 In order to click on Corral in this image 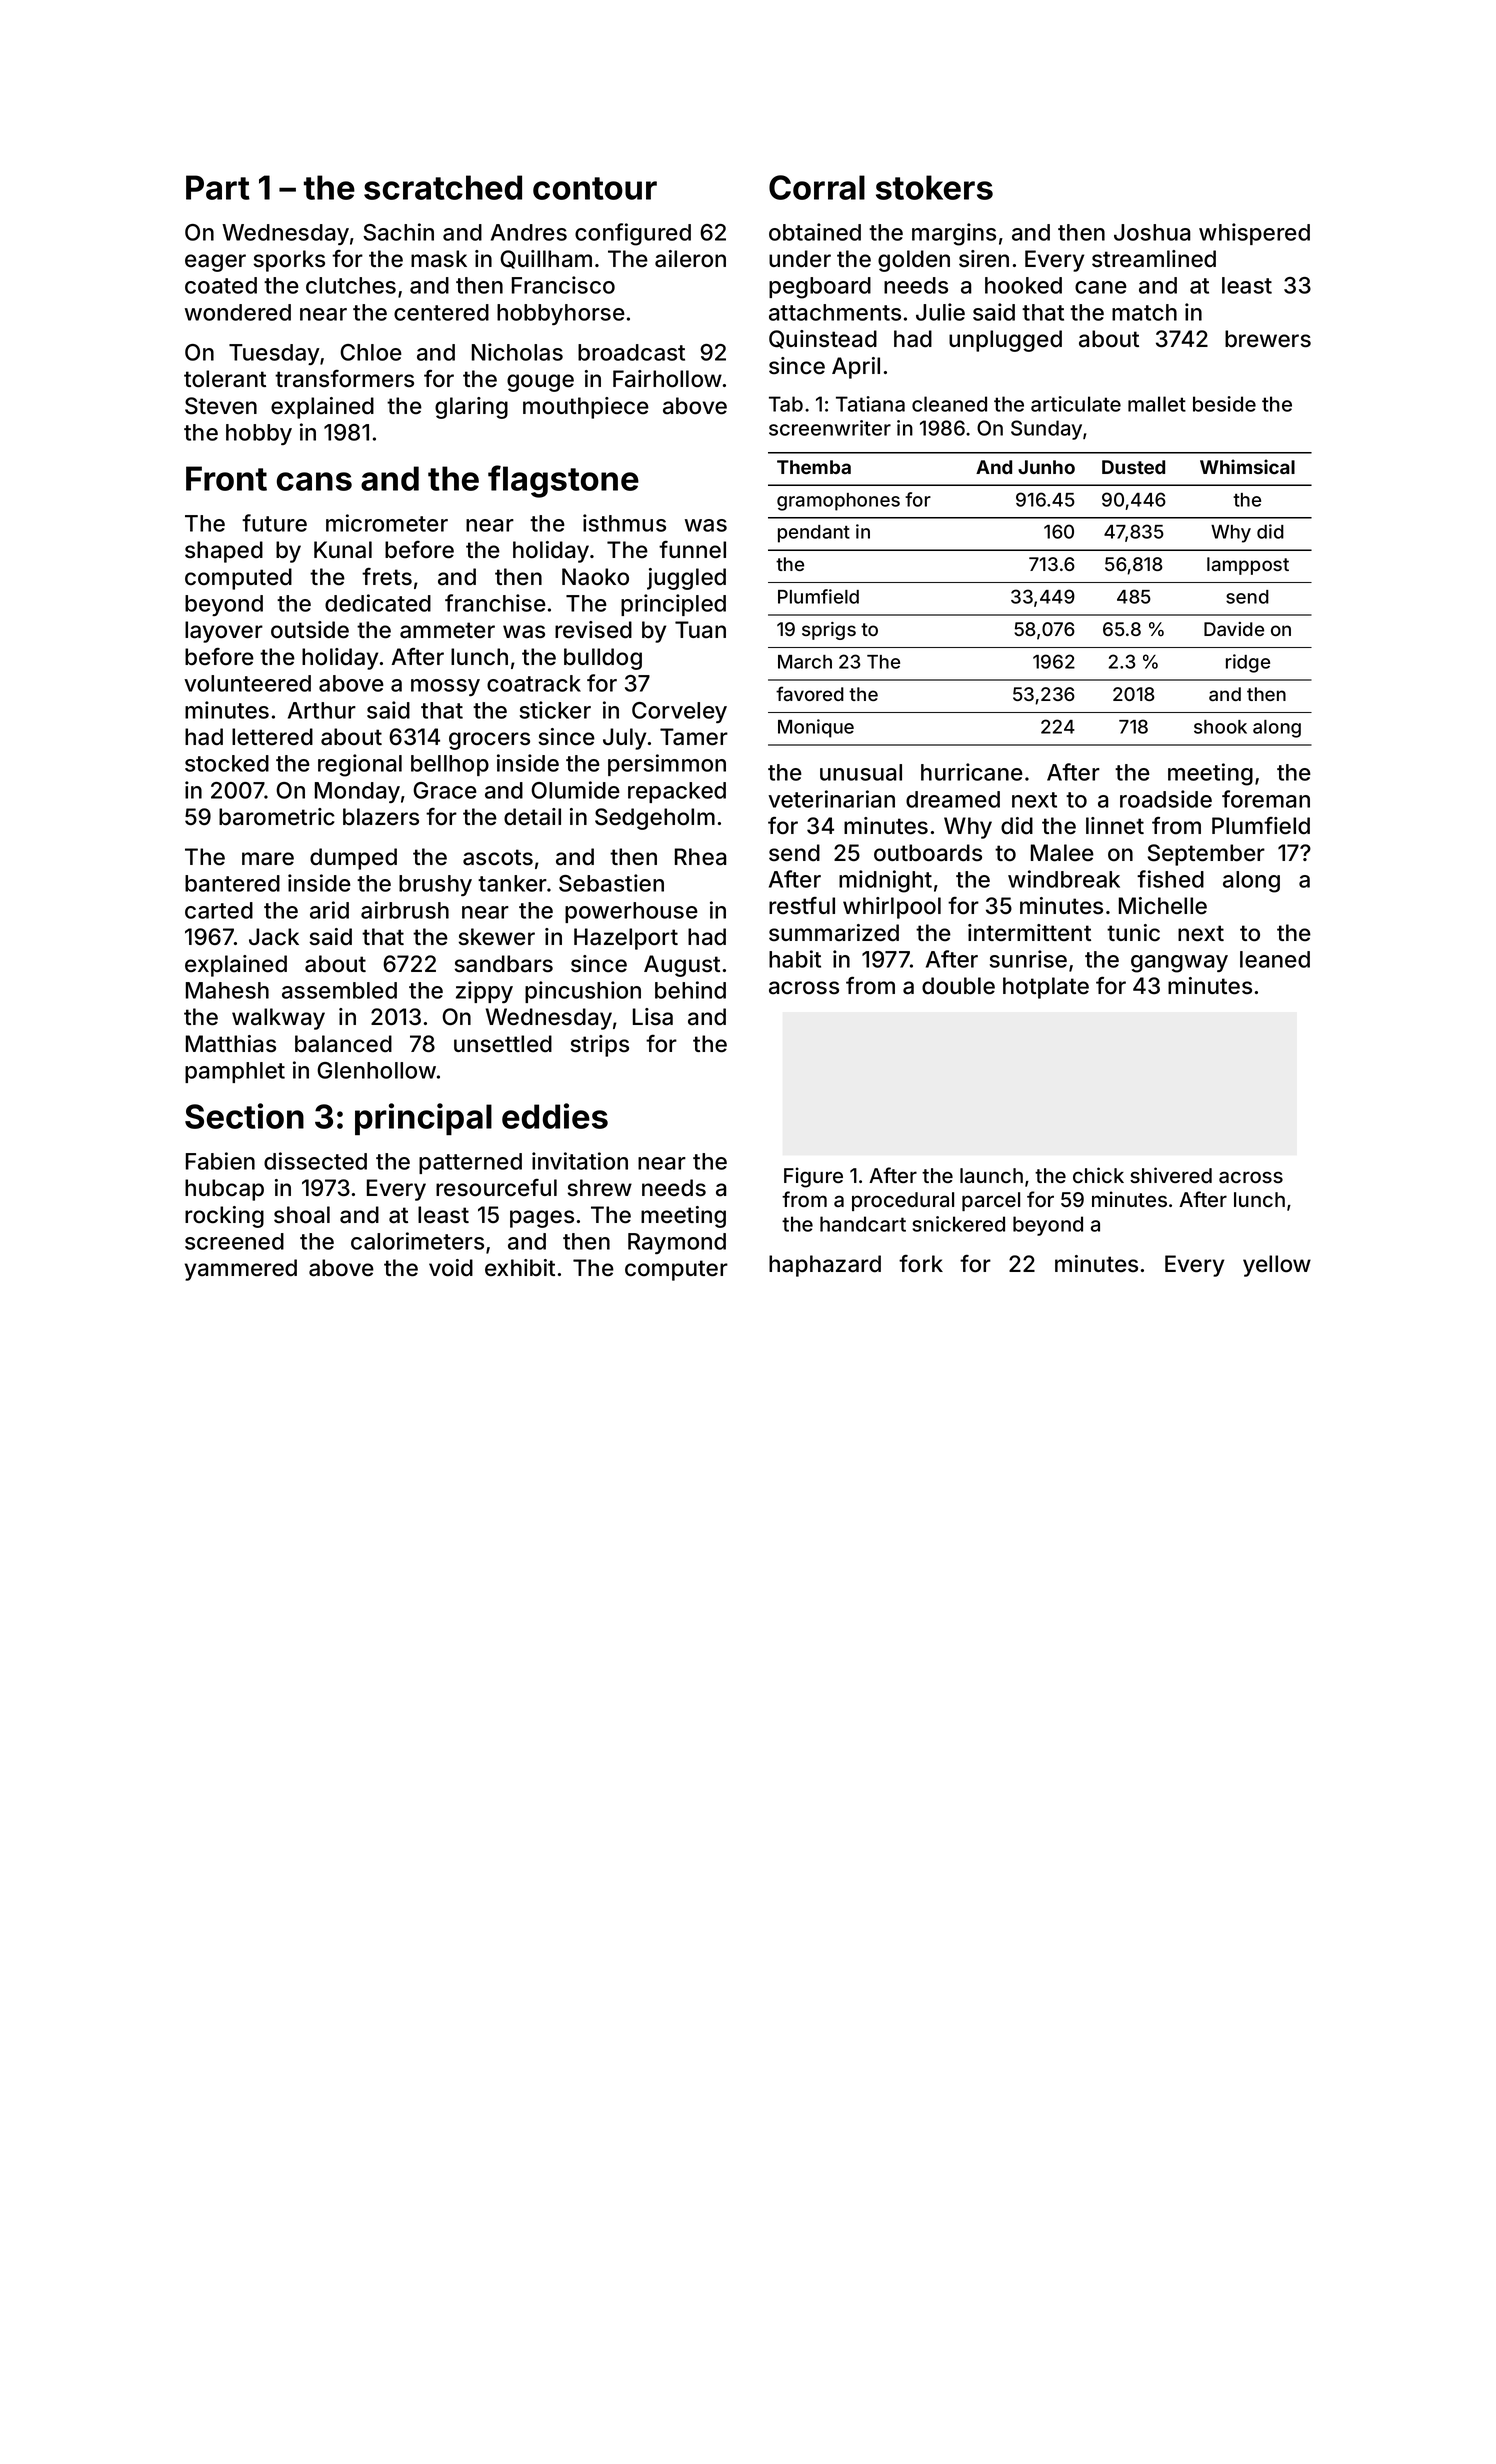, I will do `click(817, 187)`.
